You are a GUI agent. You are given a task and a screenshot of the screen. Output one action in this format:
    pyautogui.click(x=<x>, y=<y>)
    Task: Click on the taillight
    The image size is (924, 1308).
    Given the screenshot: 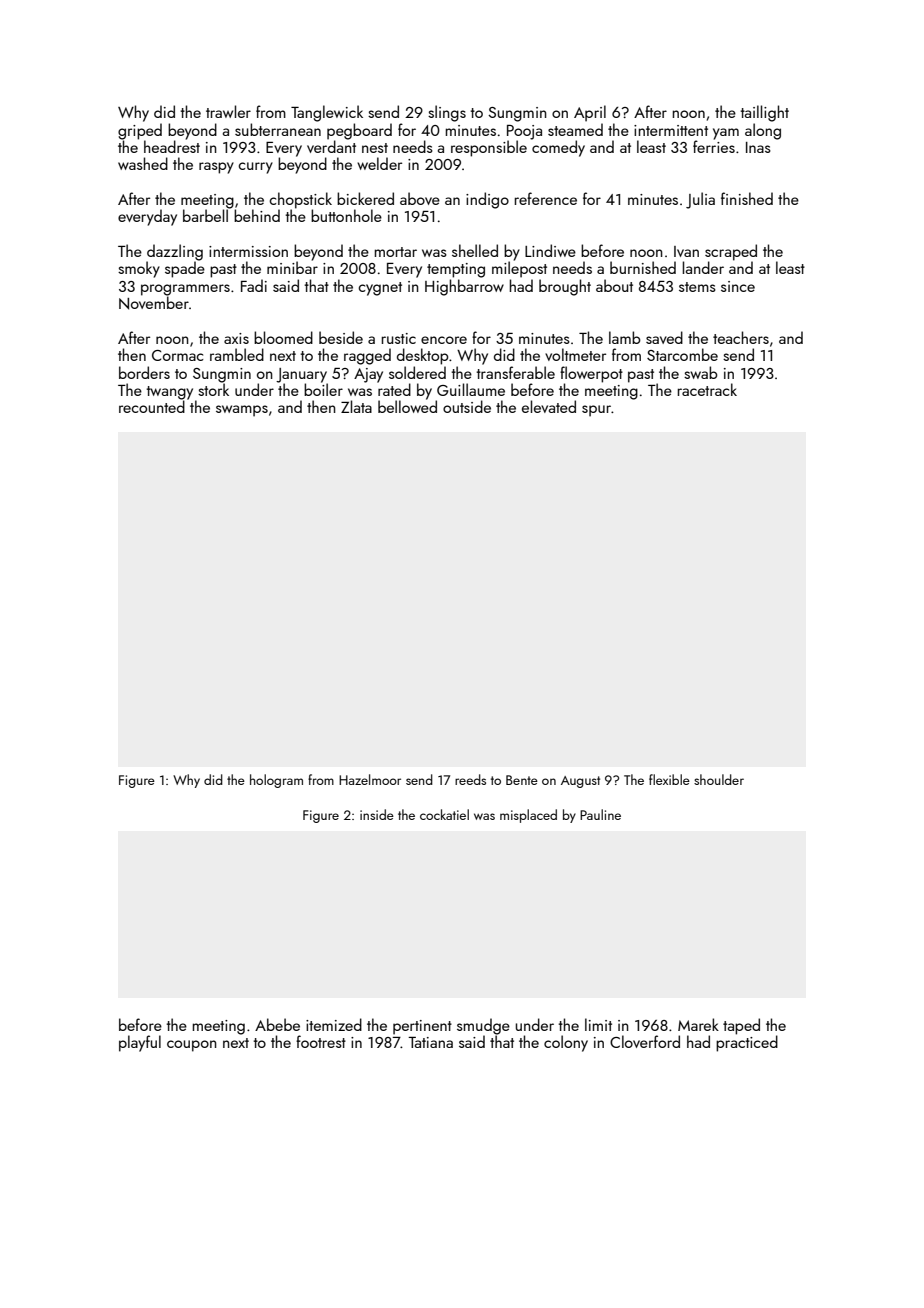 What is the action you would take?
    pyautogui.click(x=764, y=113)
